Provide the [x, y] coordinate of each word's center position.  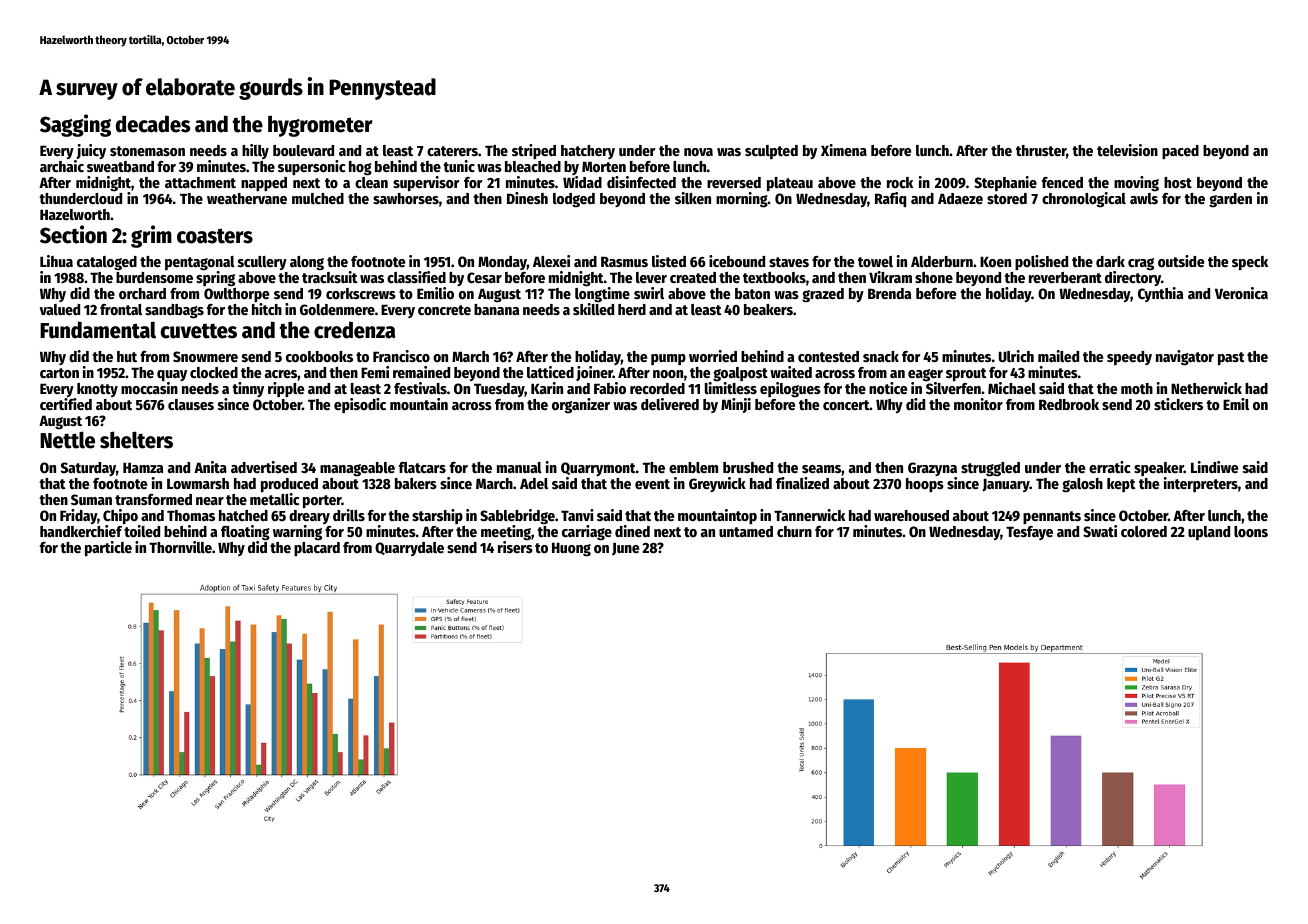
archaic [62, 166]
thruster [1041, 150]
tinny [248, 389]
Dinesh [527, 198]
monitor [978, 404]
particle [108, 548]
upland [1209, 533]
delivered [670, 404]
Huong [571, 549]
